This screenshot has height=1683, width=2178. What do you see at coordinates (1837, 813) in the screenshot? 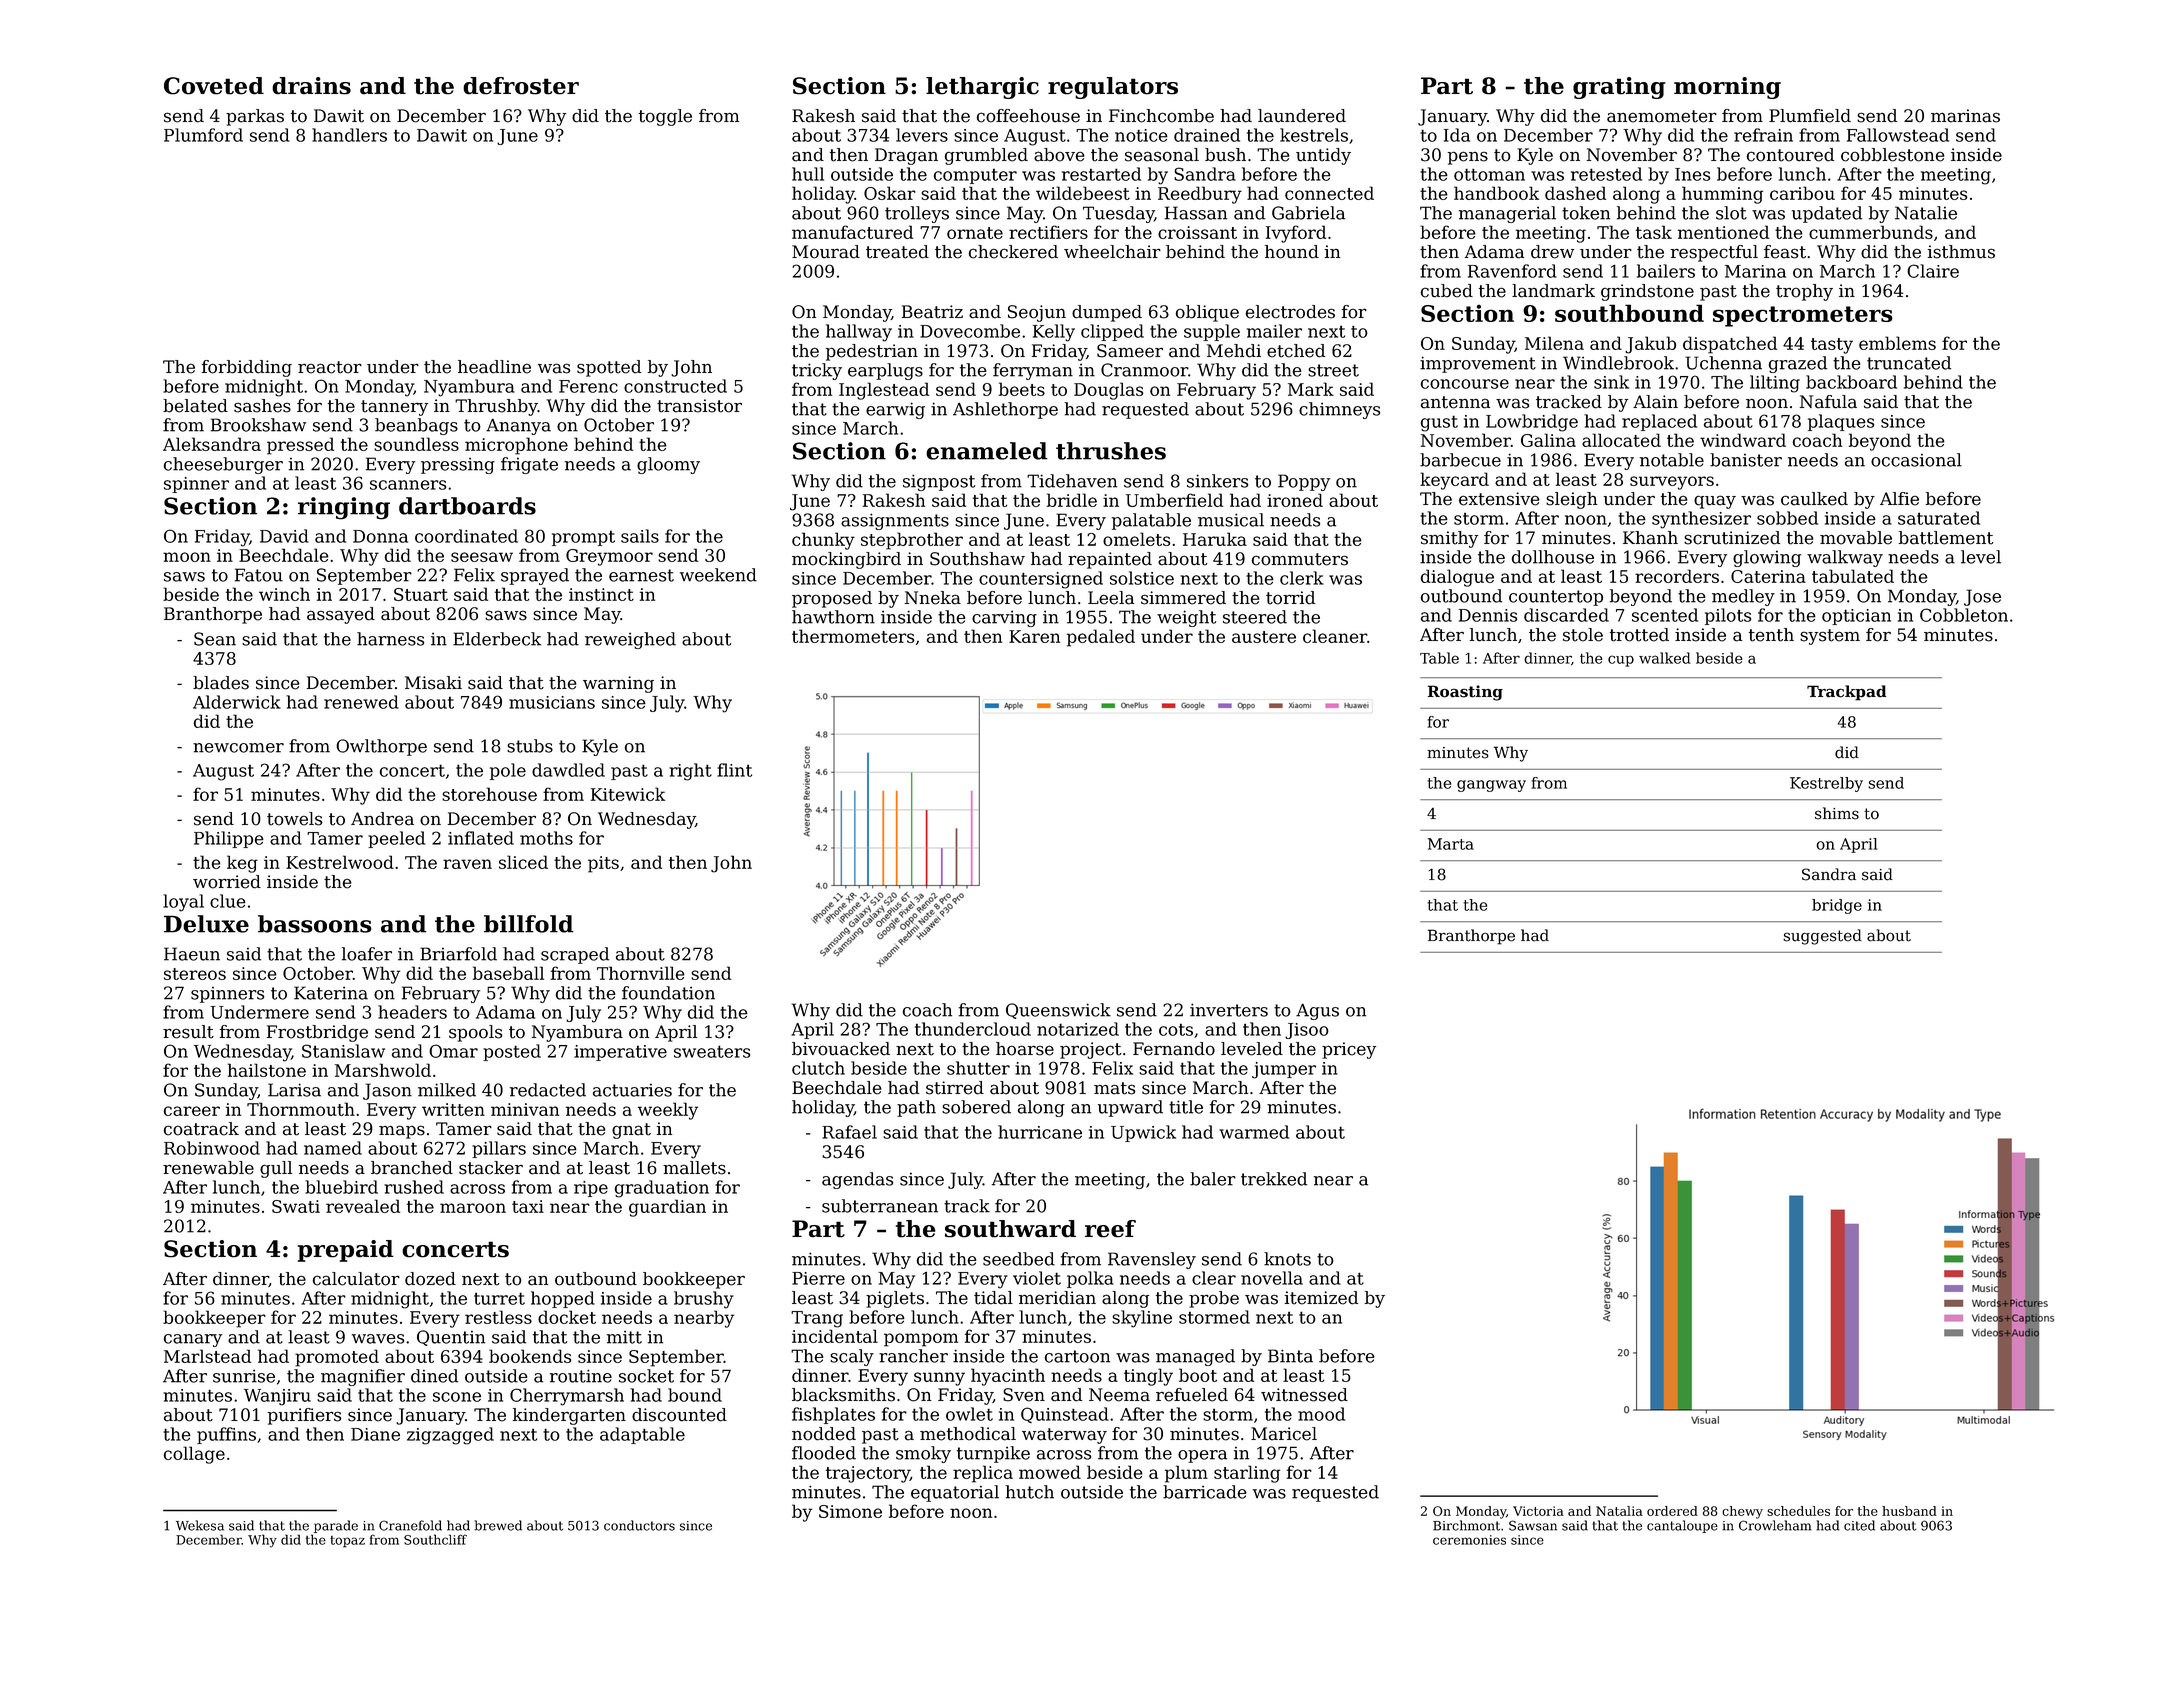
I see `shims` at bounding box center [1837, 813].
